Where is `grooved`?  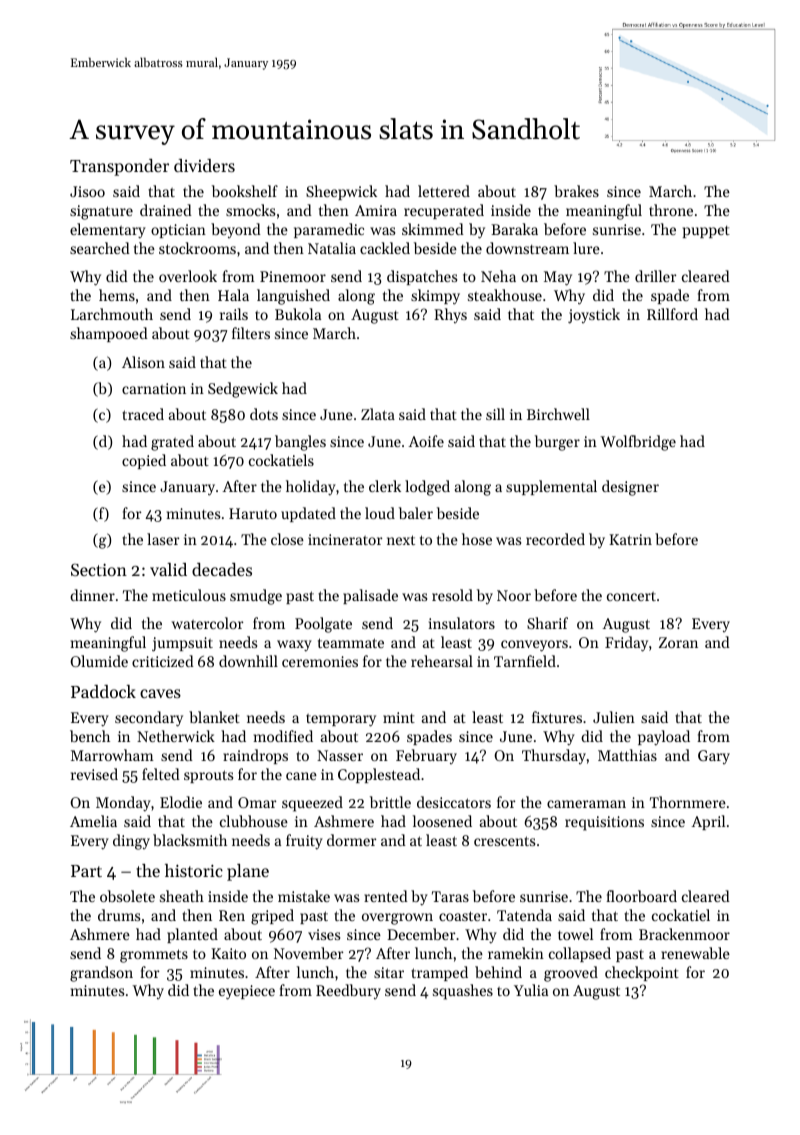 grooved is located at coordinates (571, 974).
